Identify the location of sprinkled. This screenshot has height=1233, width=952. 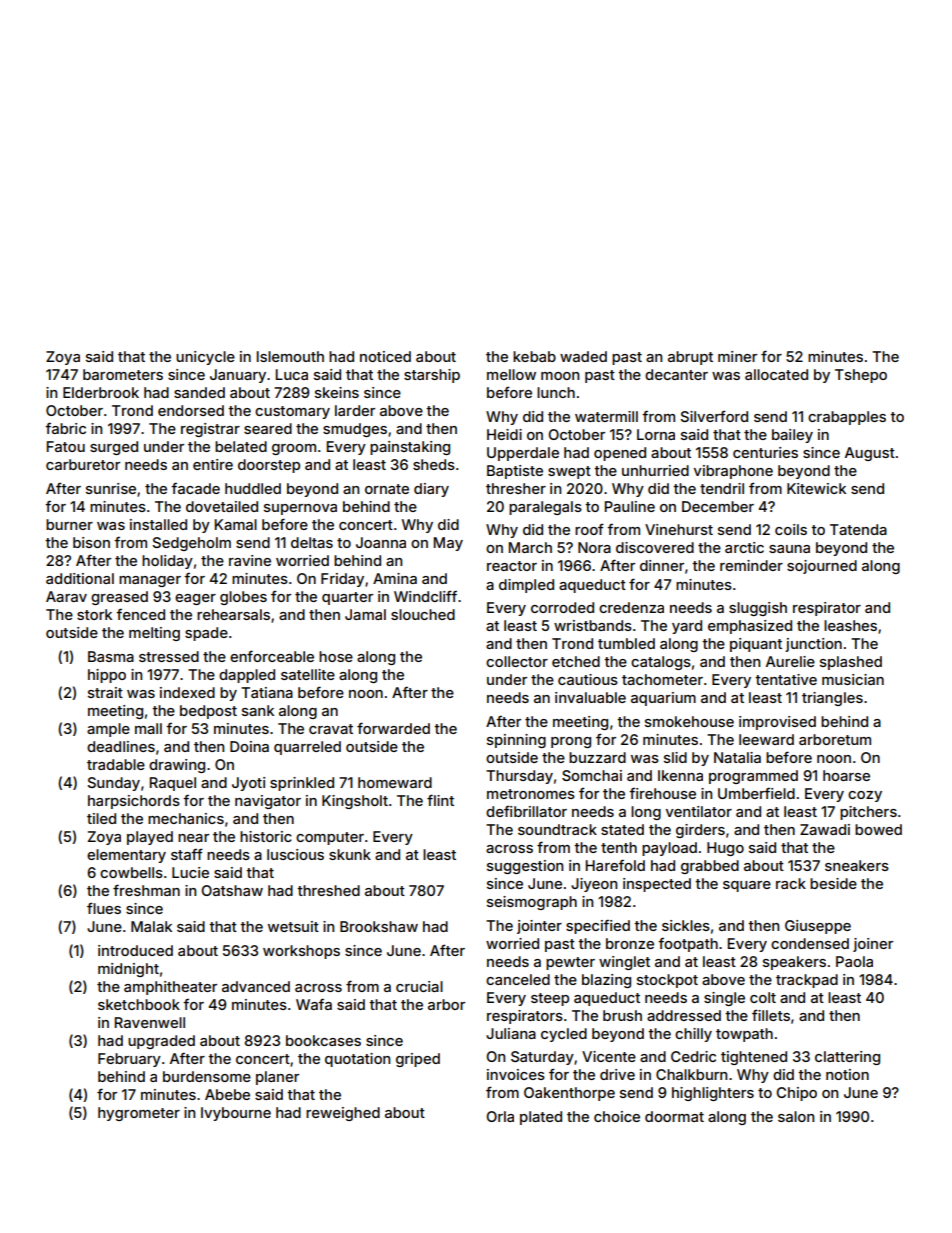
(302, 784).
